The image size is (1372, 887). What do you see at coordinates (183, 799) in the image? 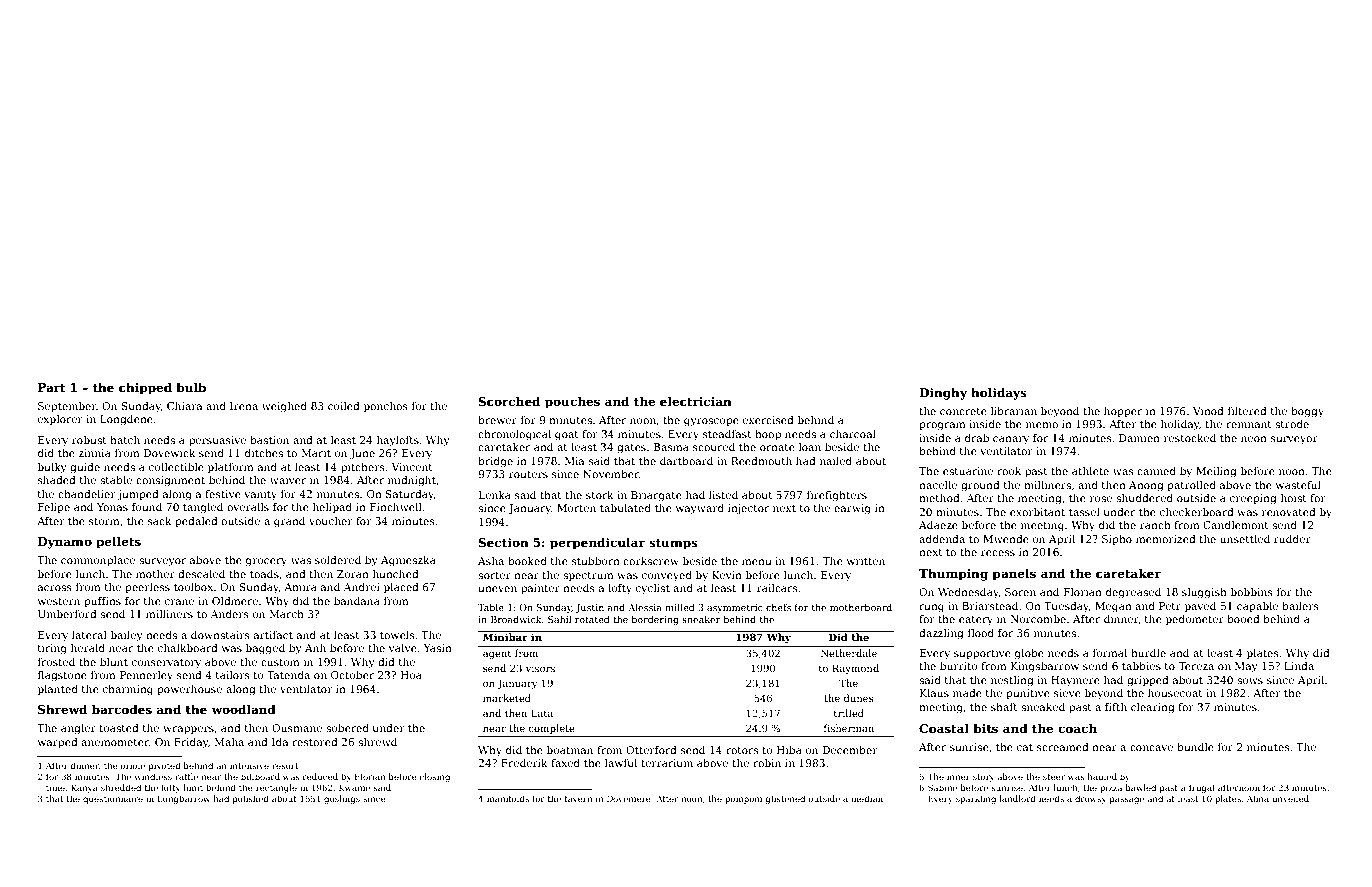
I see `Longbarrow` at bounding box center [183, 799].
